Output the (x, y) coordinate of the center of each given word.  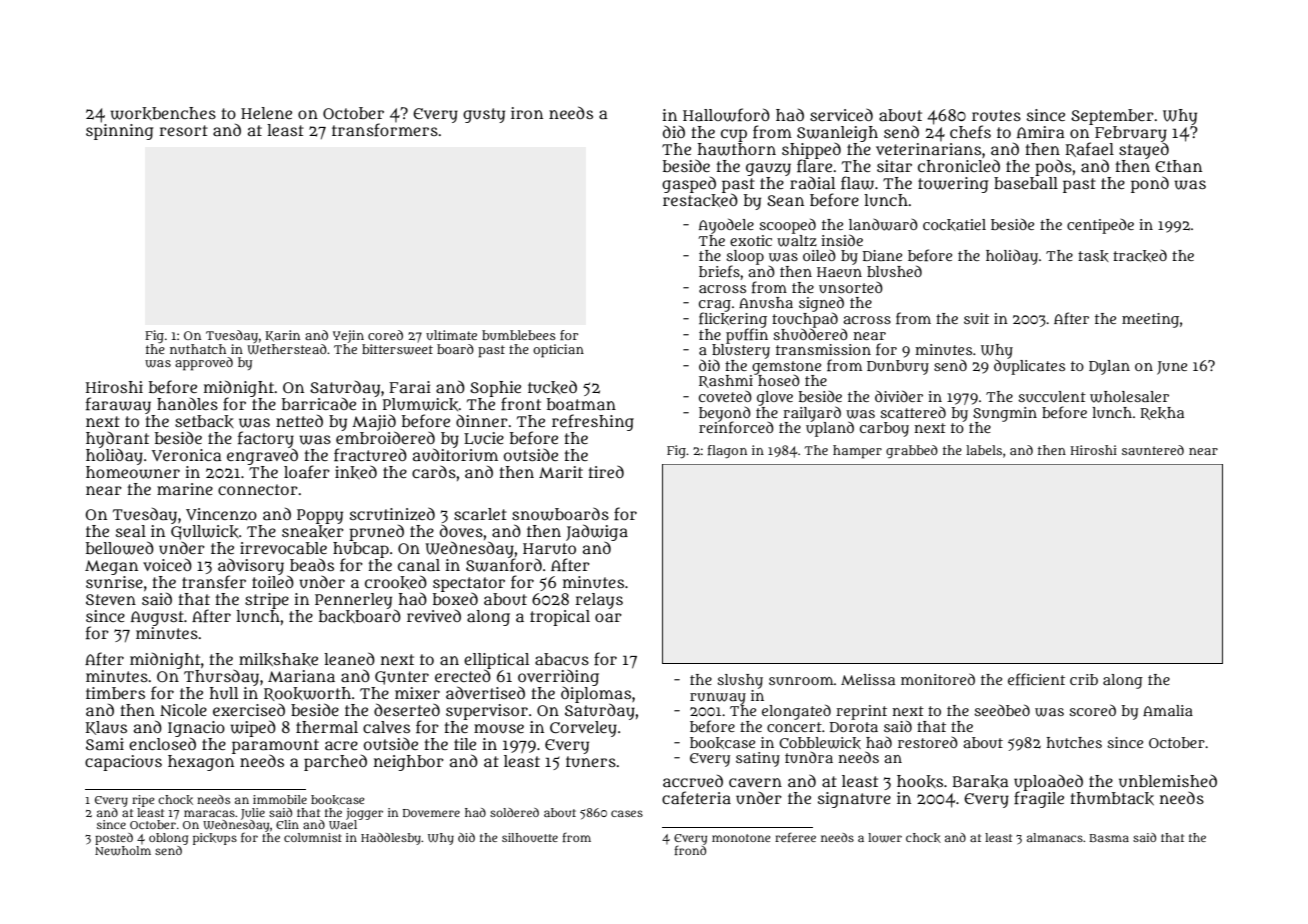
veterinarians (928, 149)
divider (899, 396)
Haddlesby (391, 839)
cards (434, 471)
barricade (319, 403)
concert (794, 727)
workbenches (163, 113)
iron (527, 113)
